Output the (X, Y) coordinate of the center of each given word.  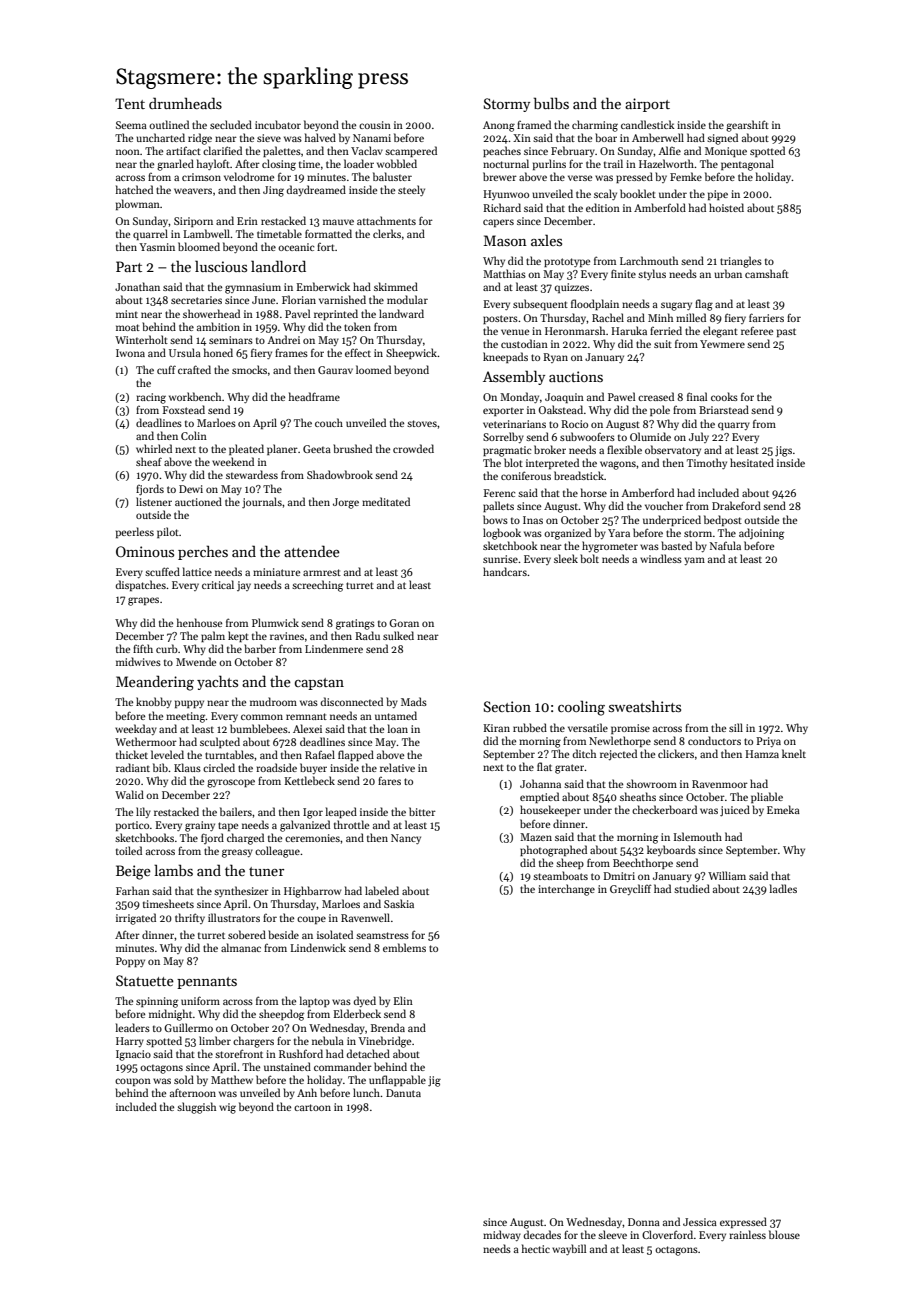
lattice (197, 571)
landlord (278, 266)
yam (694, 561)
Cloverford (667, 1234)
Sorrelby (503, 437)
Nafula (725, 545)
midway (502, 1235)
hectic (536, 1248)
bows (495, 519)
